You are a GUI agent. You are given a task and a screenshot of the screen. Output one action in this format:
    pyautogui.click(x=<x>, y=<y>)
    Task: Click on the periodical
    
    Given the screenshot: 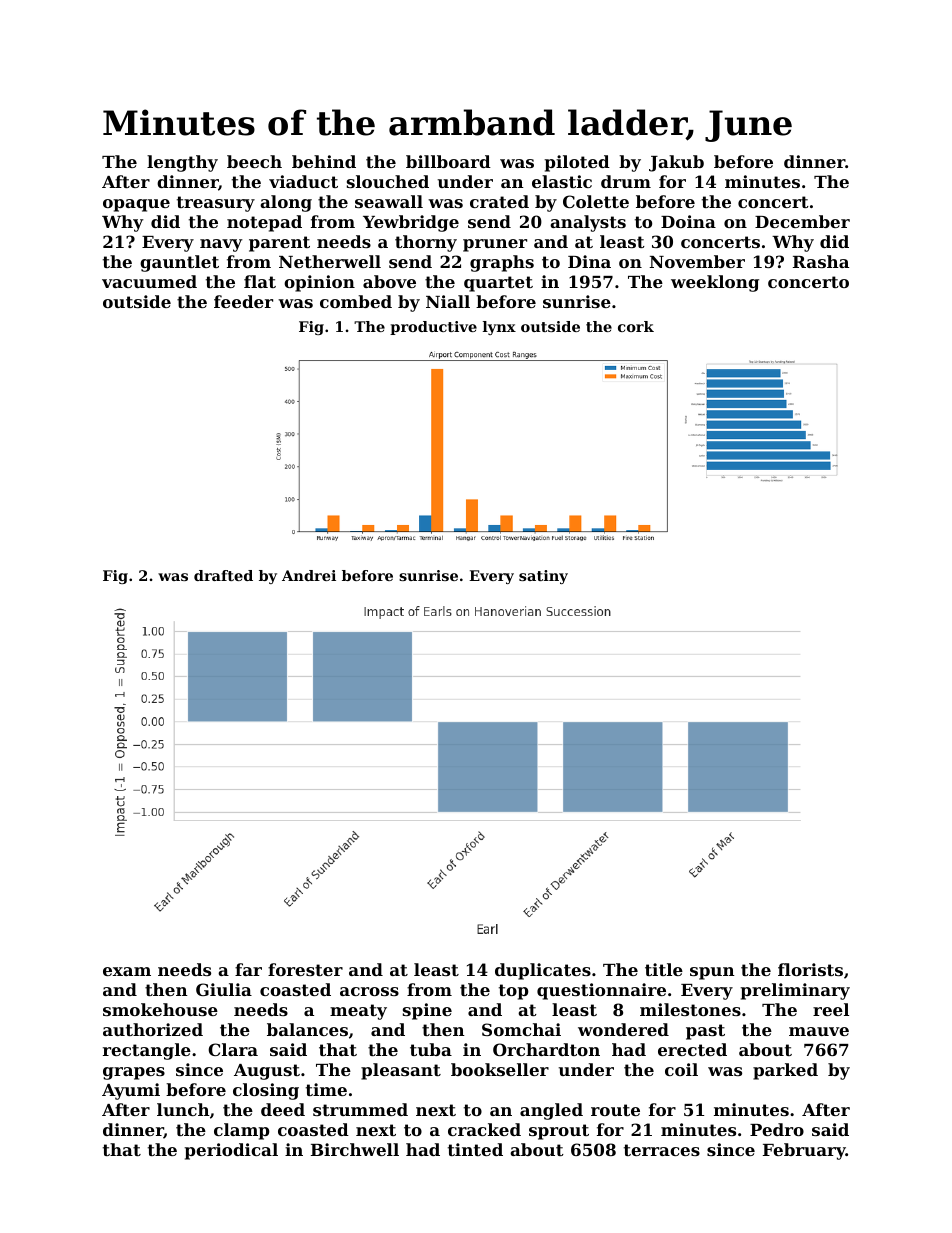 What is the action you would take?
    pyautogui.click(x=231, y=1151)
